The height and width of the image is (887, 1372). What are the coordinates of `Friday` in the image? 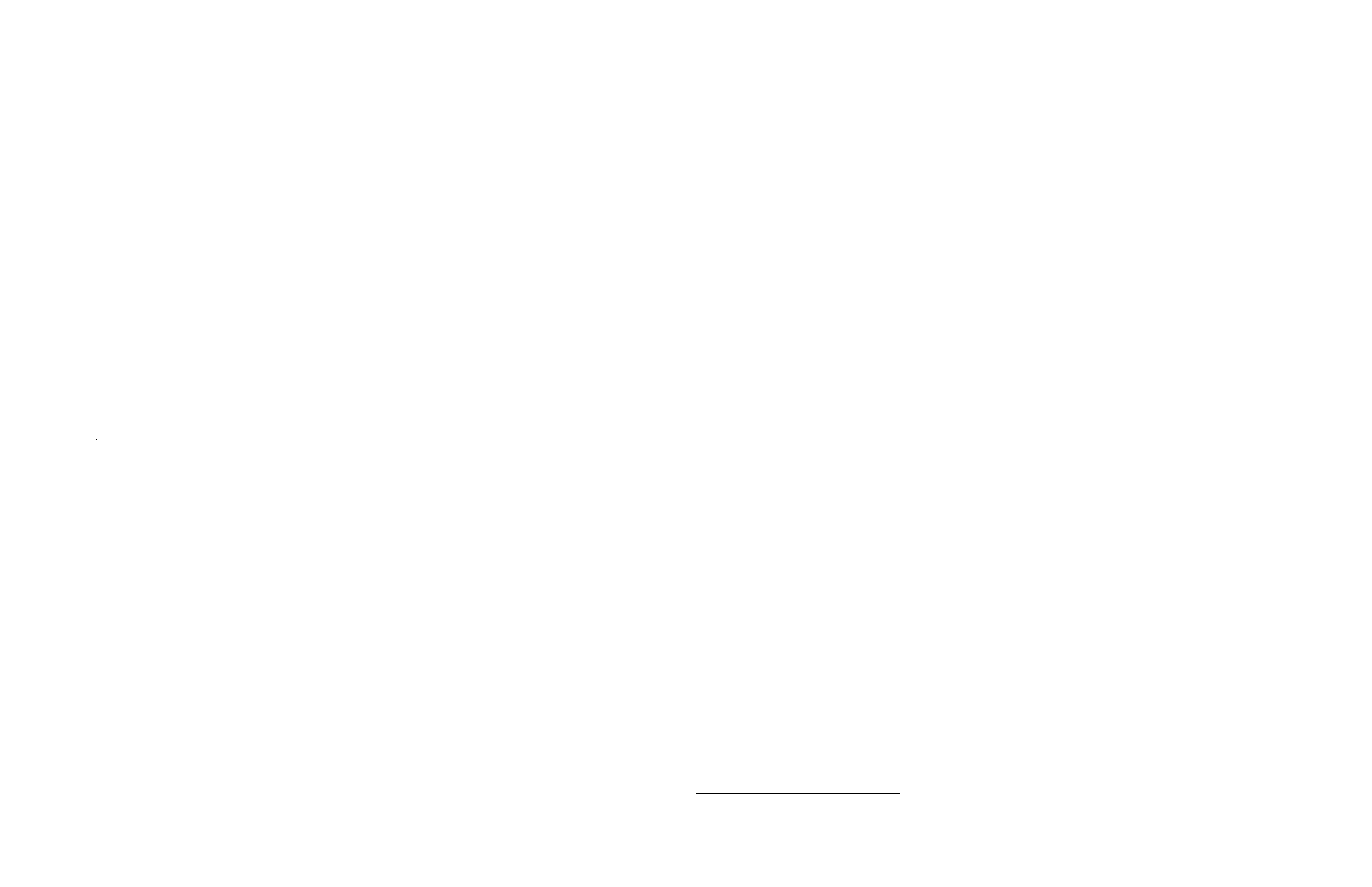 It's located at (727, 347).
